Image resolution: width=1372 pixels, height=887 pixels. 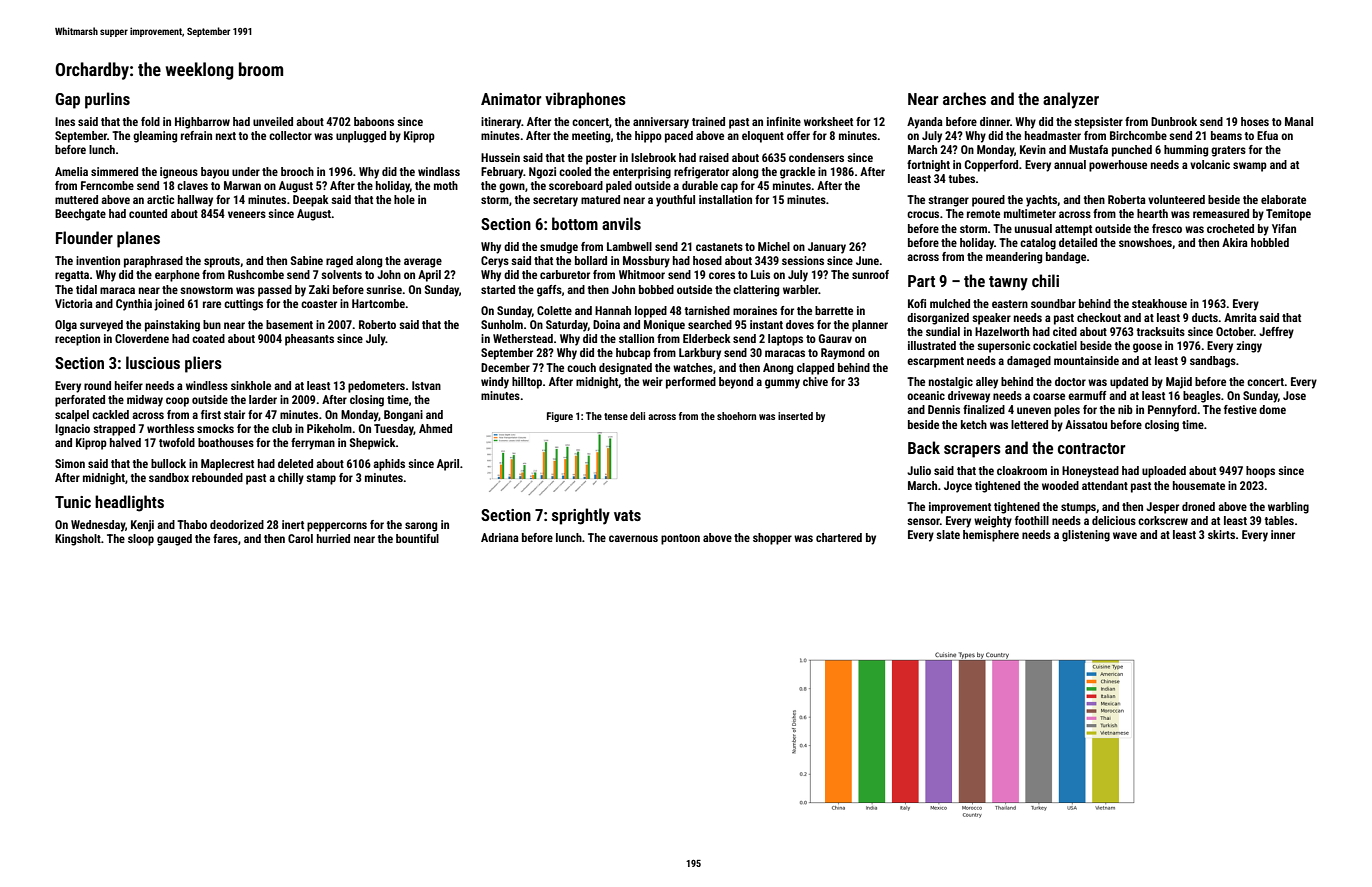 I want to click on Adriana, so click(x=500, y=537).
